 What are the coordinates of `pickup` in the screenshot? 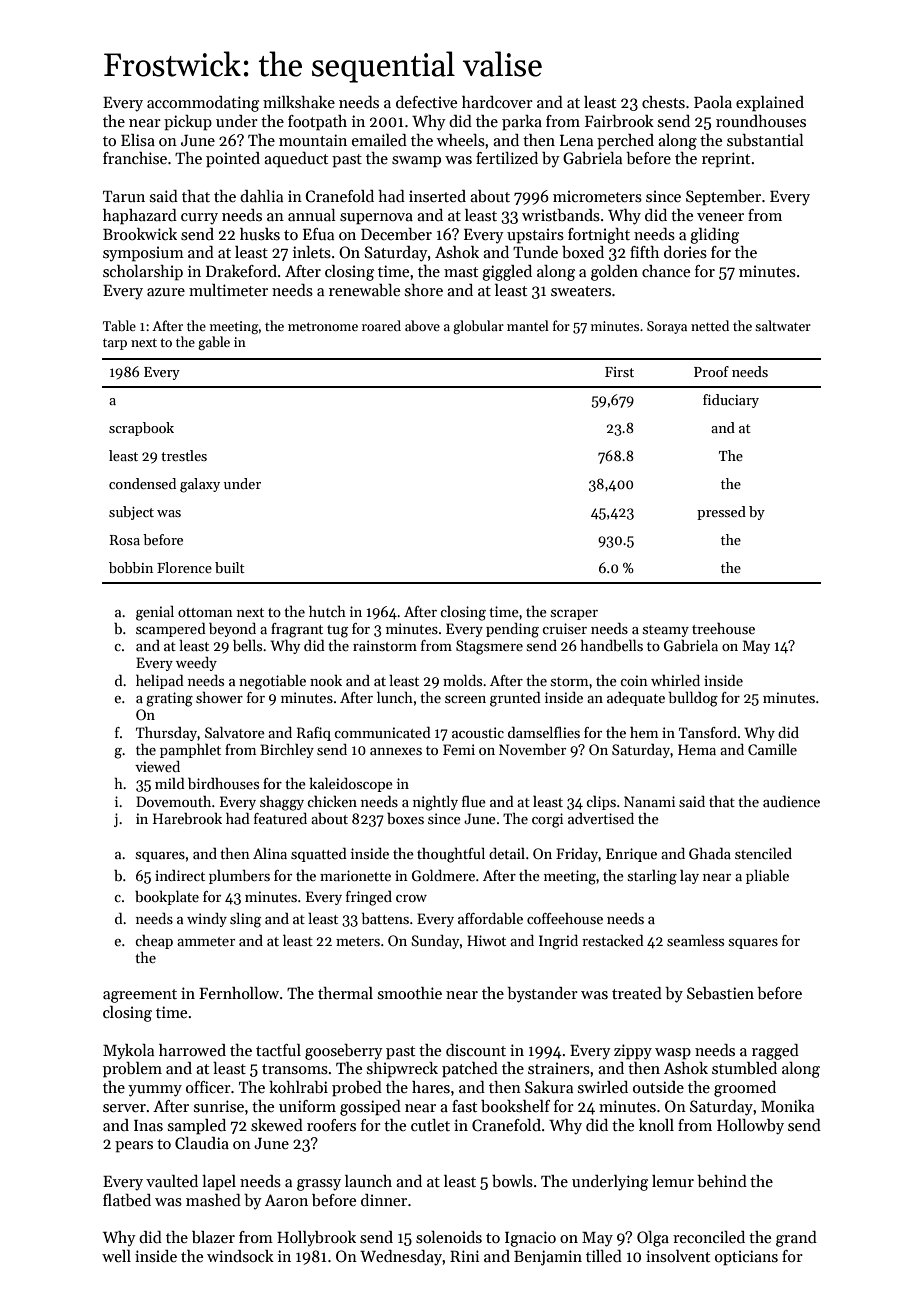 It's located at (188, 123).
